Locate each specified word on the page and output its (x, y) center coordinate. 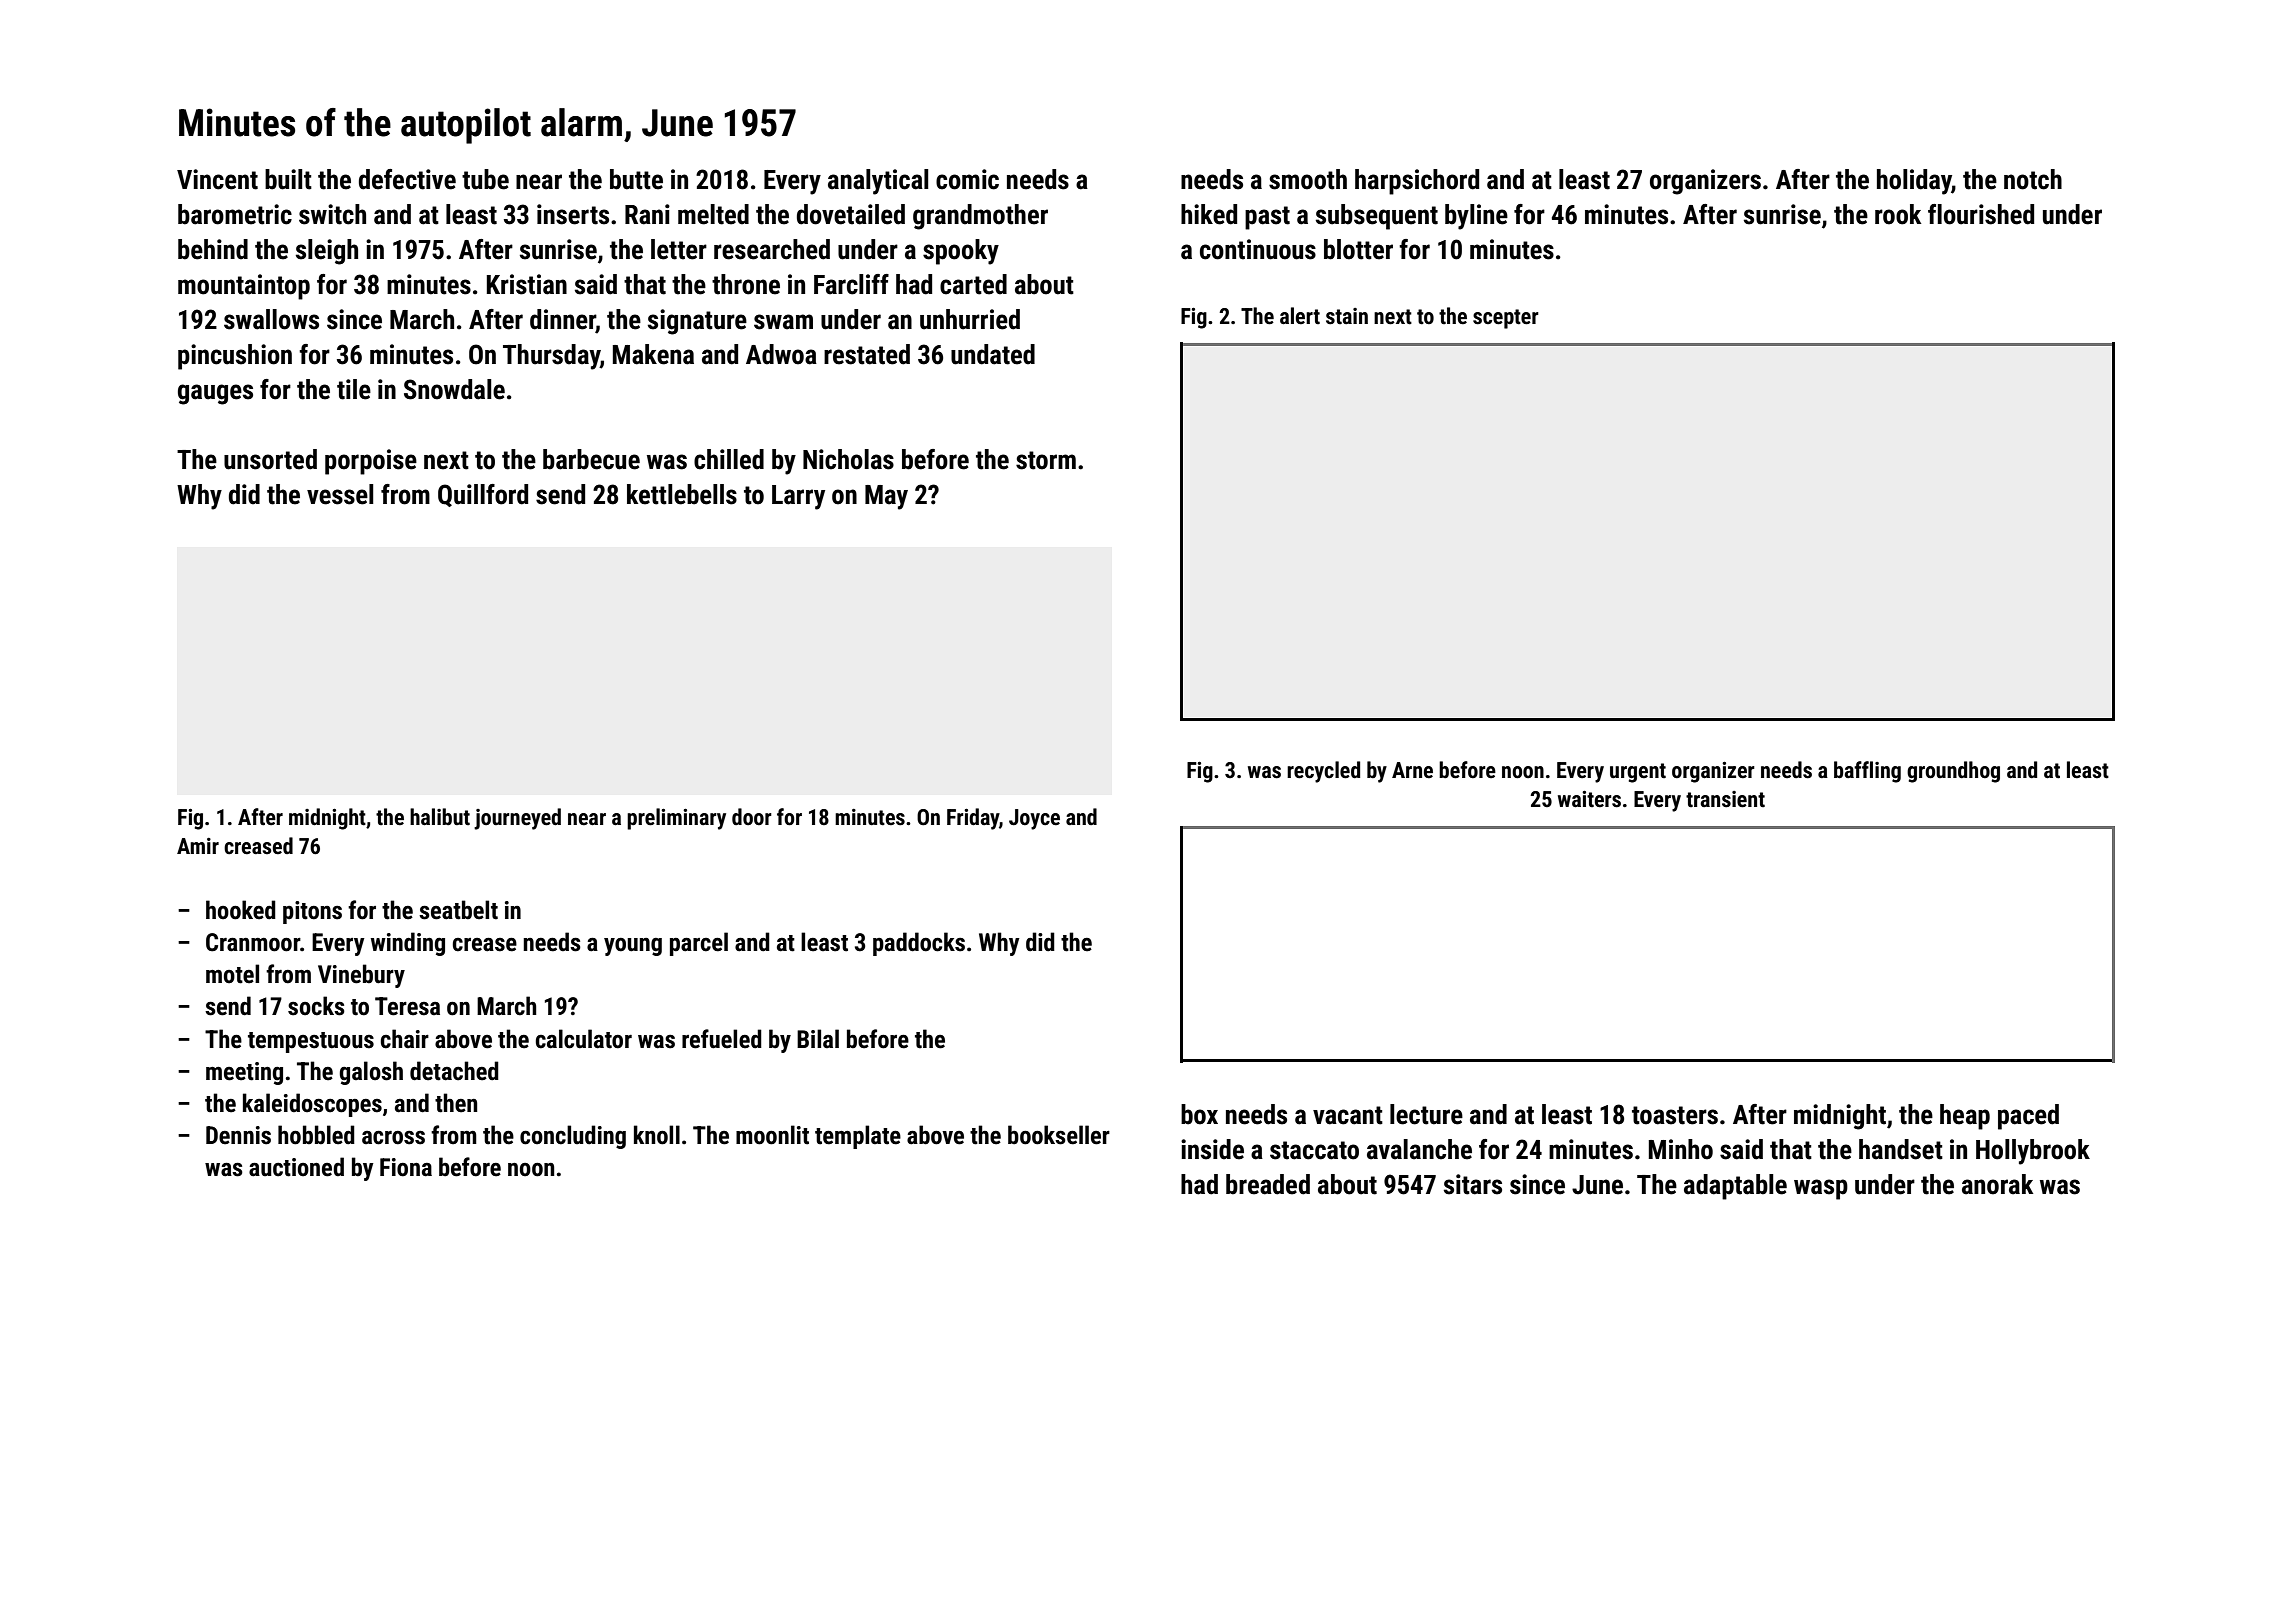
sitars (1473, 1184)
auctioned (296, 1167)
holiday (1914, 182)
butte (636, 179)
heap (1965, 1117)
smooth (1308, 179)
